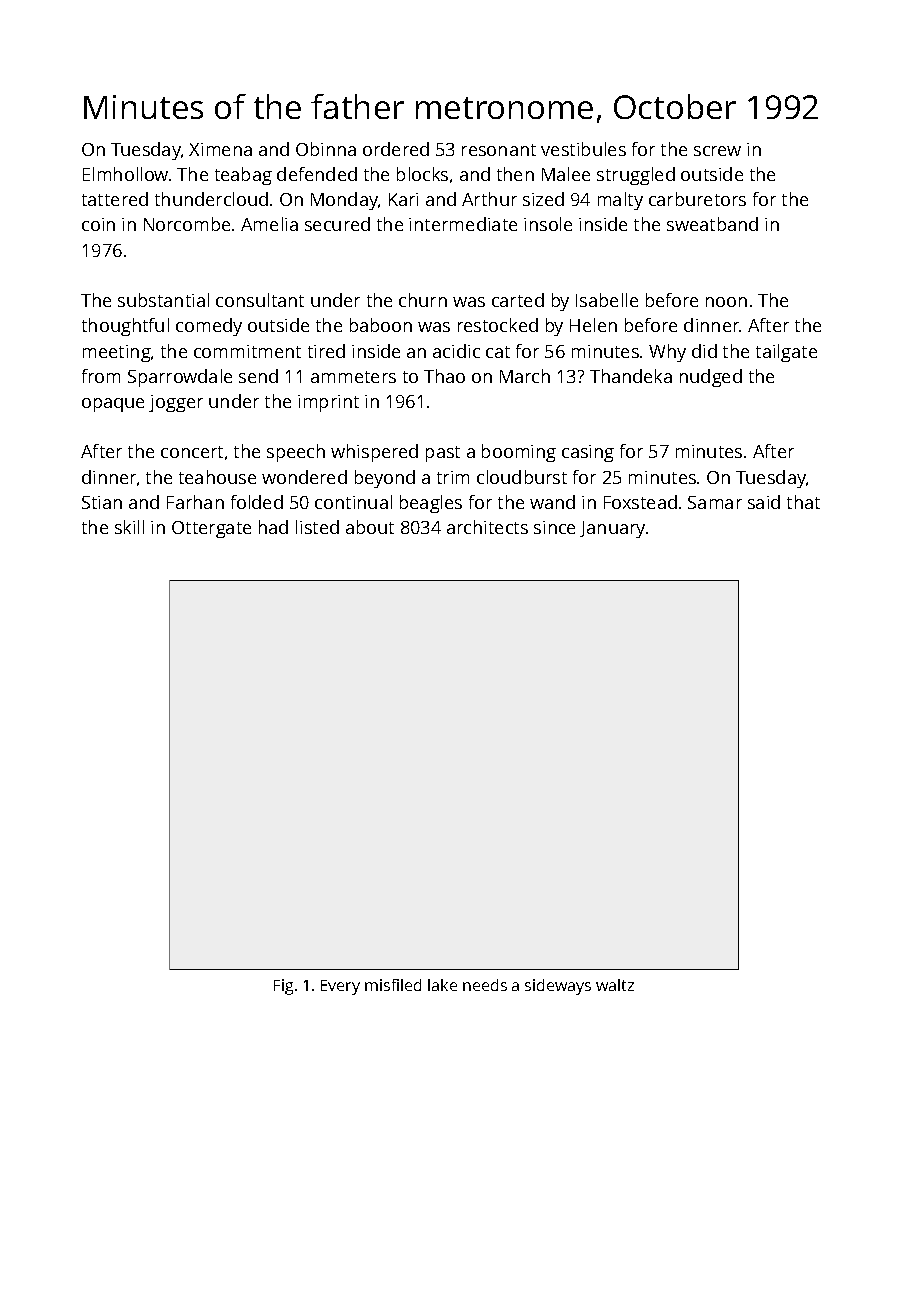 Image resolution: width=908 pixels, height=1316 pixels. What do you see at coordinates (98, 224) in the document?
I see `coin` at bounding box center [98, 224].
